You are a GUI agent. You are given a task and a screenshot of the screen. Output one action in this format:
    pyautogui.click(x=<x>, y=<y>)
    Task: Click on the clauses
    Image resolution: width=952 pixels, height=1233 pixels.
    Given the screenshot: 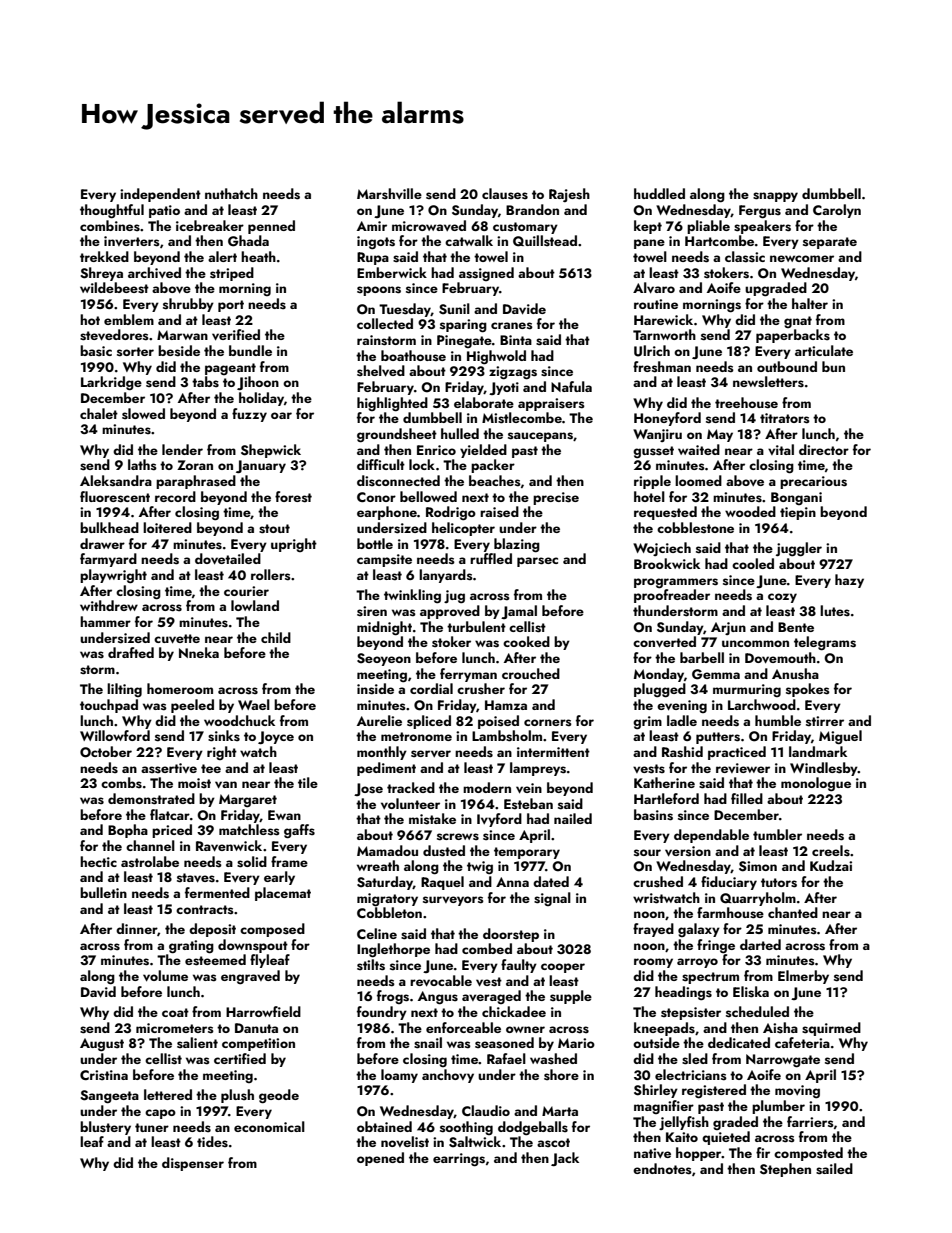 What is the action you would take?
    pyautogui.click(x=505, y=194)
